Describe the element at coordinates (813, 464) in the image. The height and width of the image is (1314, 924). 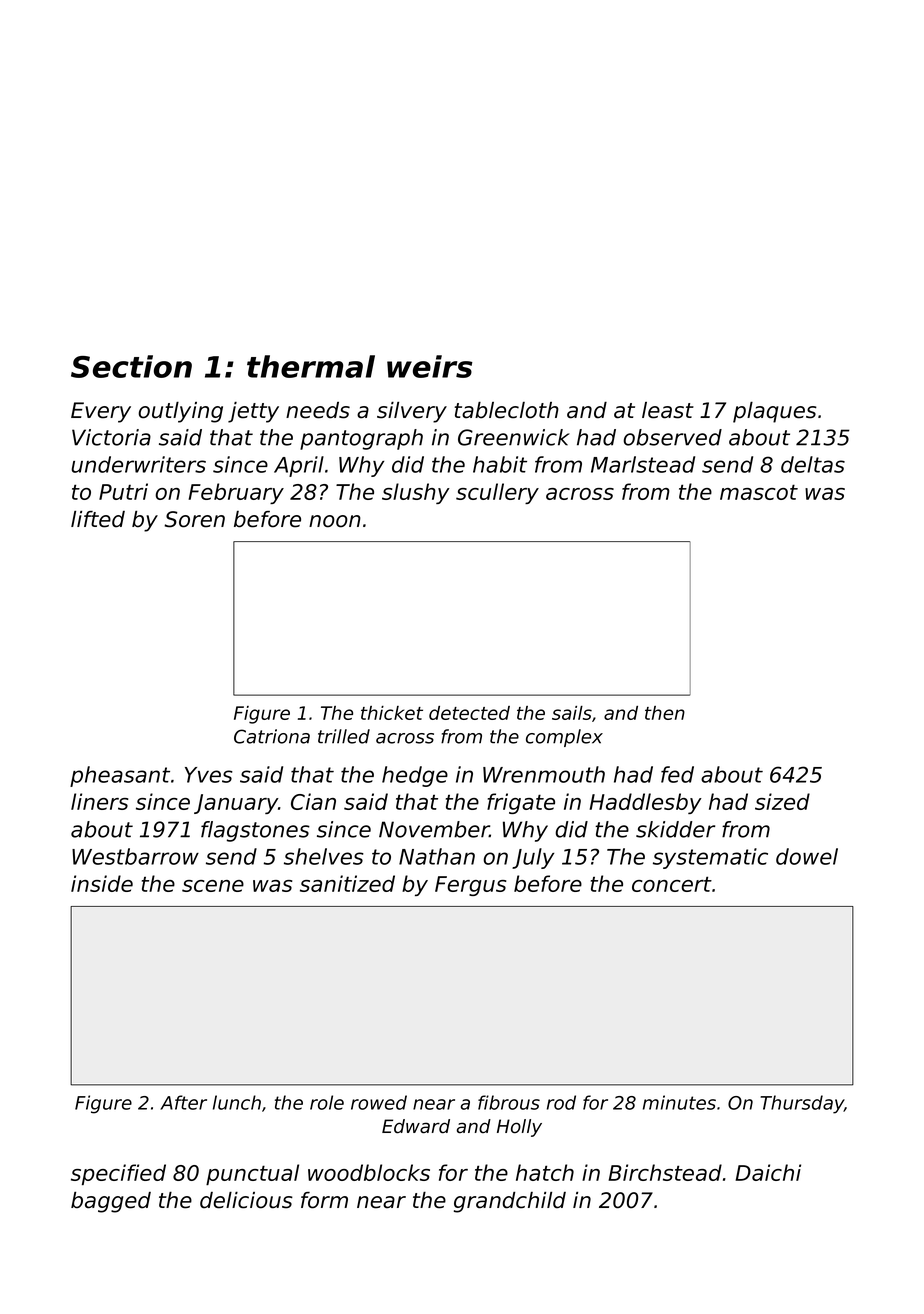
I see `deltas` at that location.
